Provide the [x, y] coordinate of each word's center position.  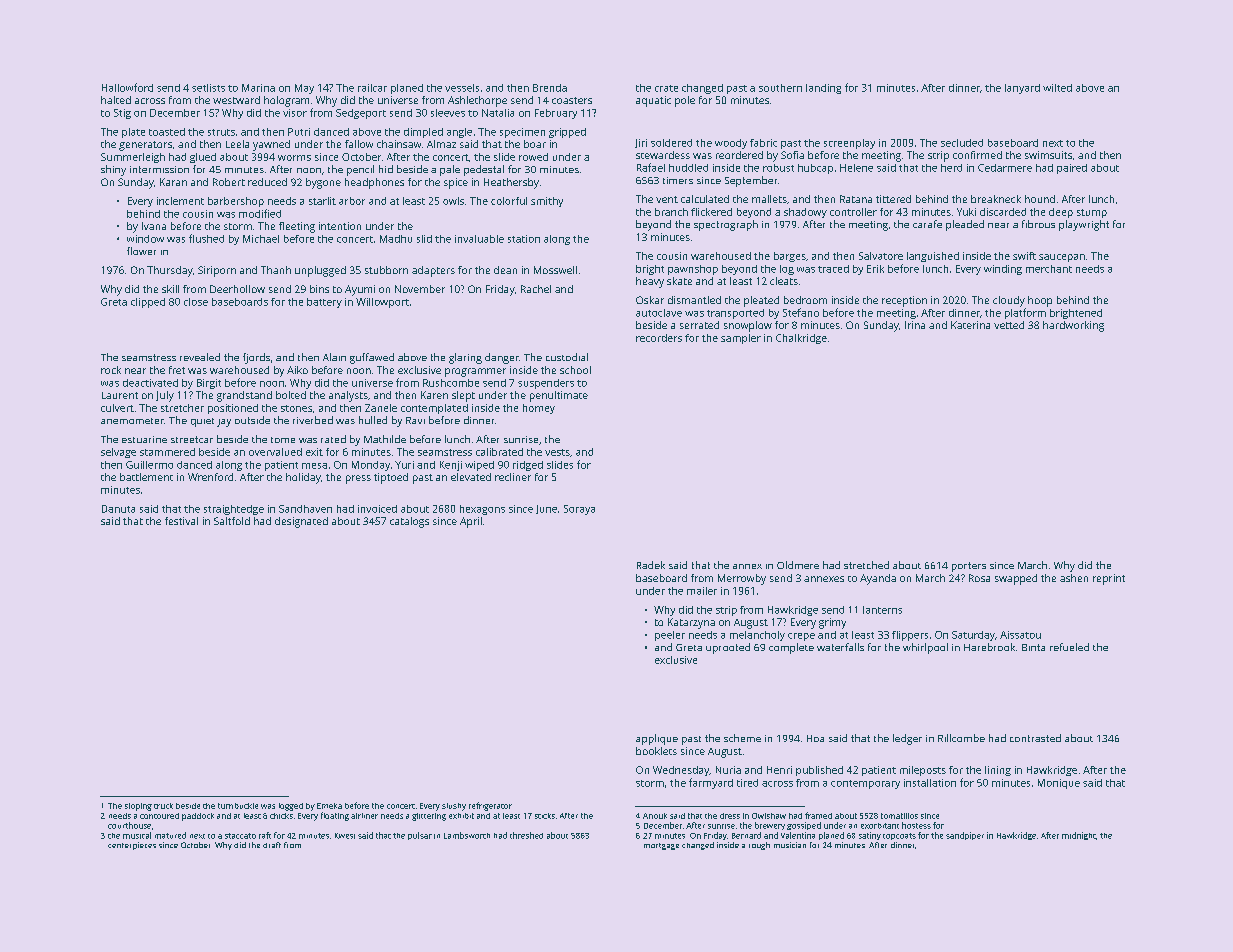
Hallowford [127, 87]
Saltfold [232, 521]
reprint [1109, 579]
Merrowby [742, 579]
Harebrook [989, 647]
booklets [656, 751]
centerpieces [132, 846]
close [196, 302]
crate [666, 88]
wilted [1057, 88]
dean [505, 270]
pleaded [965, 225]
